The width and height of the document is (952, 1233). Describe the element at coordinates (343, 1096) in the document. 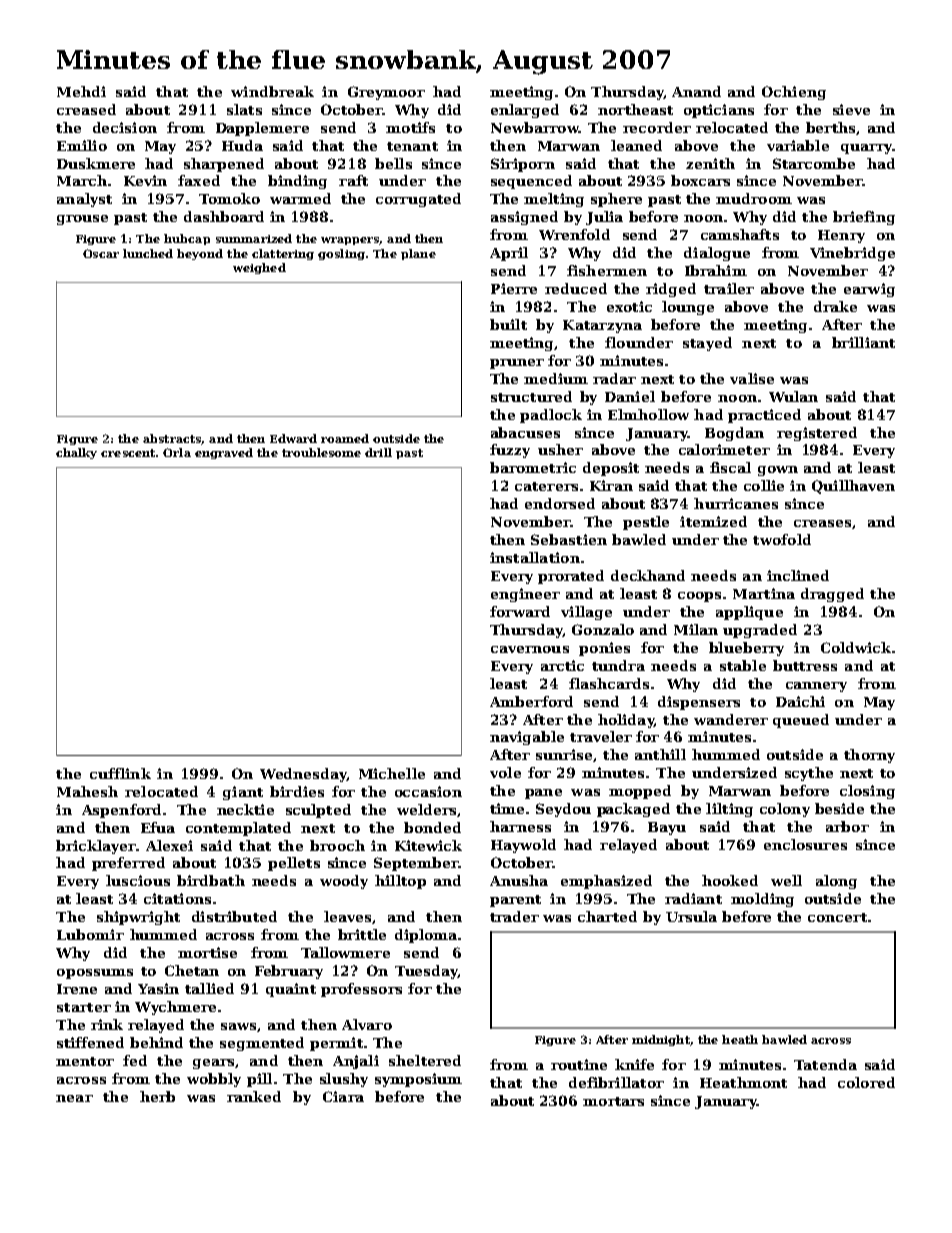

I see `Ciara` at that location.
